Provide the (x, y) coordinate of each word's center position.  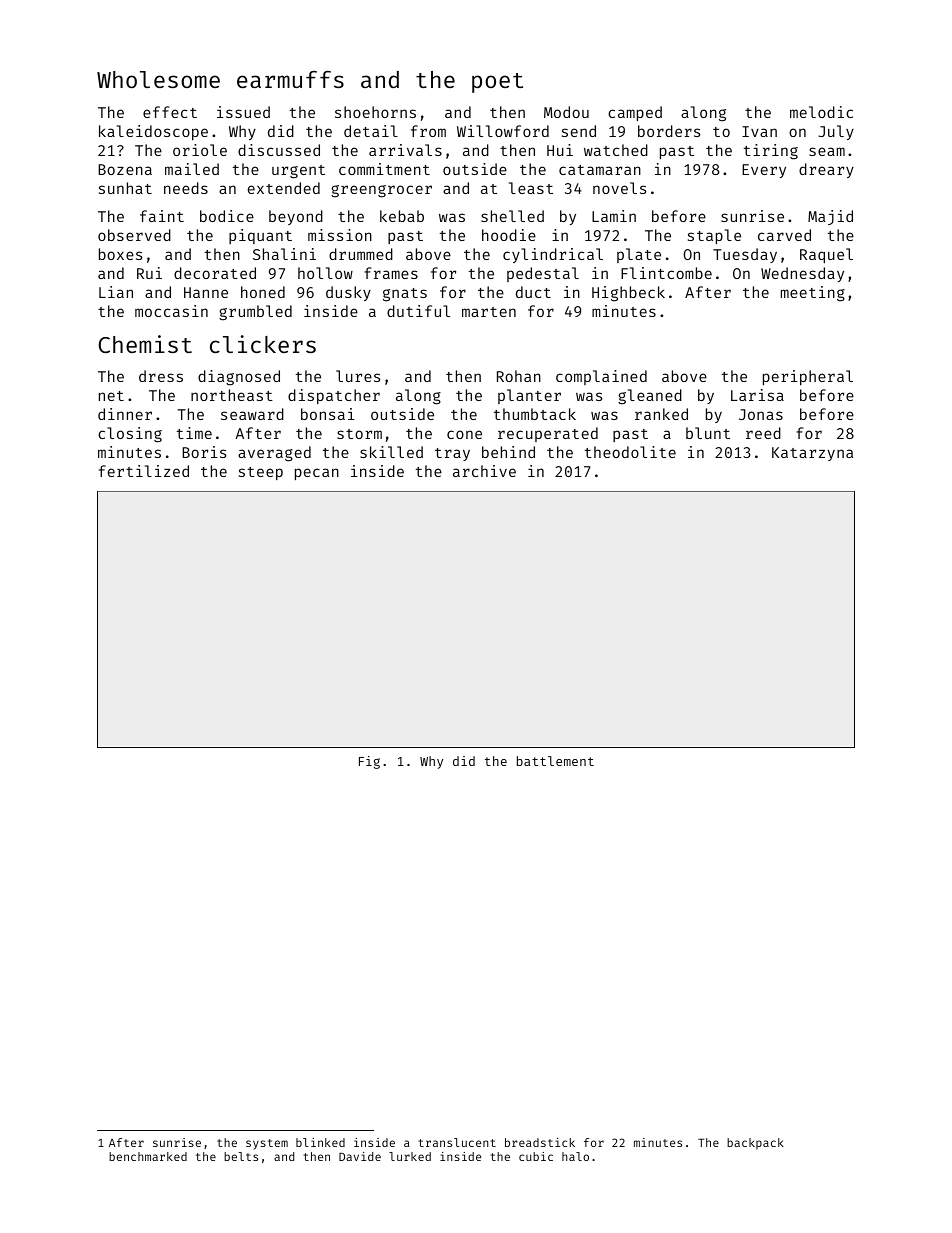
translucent (457, 1142)
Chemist (145, 344)
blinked (320, 1142)
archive (484, 471)
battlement (555, 761)
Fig (369, 762)
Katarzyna (812, 454)
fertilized (144, 471)
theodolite (630, 452)
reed (763, 433)
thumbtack (535, 414)
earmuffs (290, 79)
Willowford (503, 131)
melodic (821, 112)
